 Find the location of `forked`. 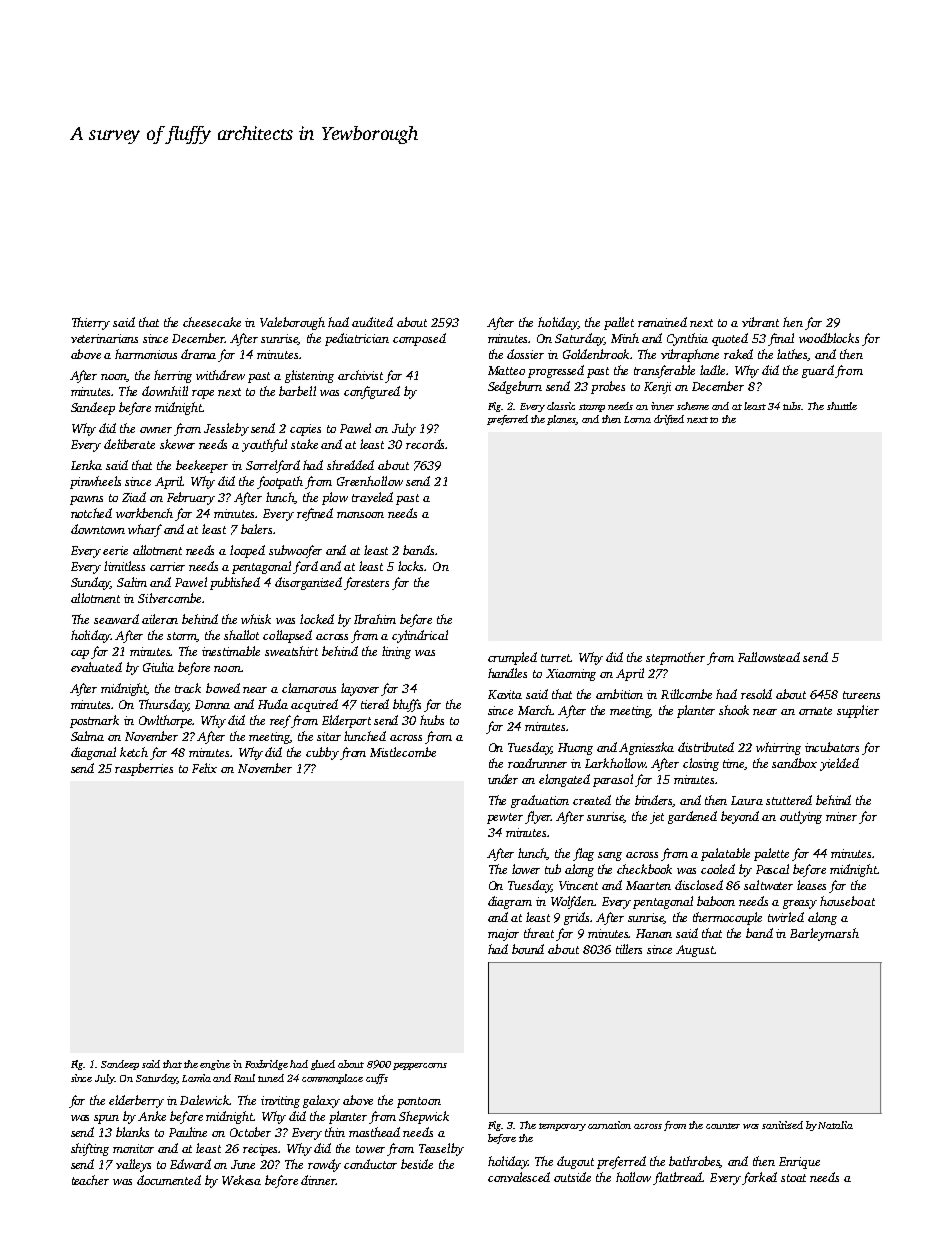

forked is located at coordinates (759, 1178).
